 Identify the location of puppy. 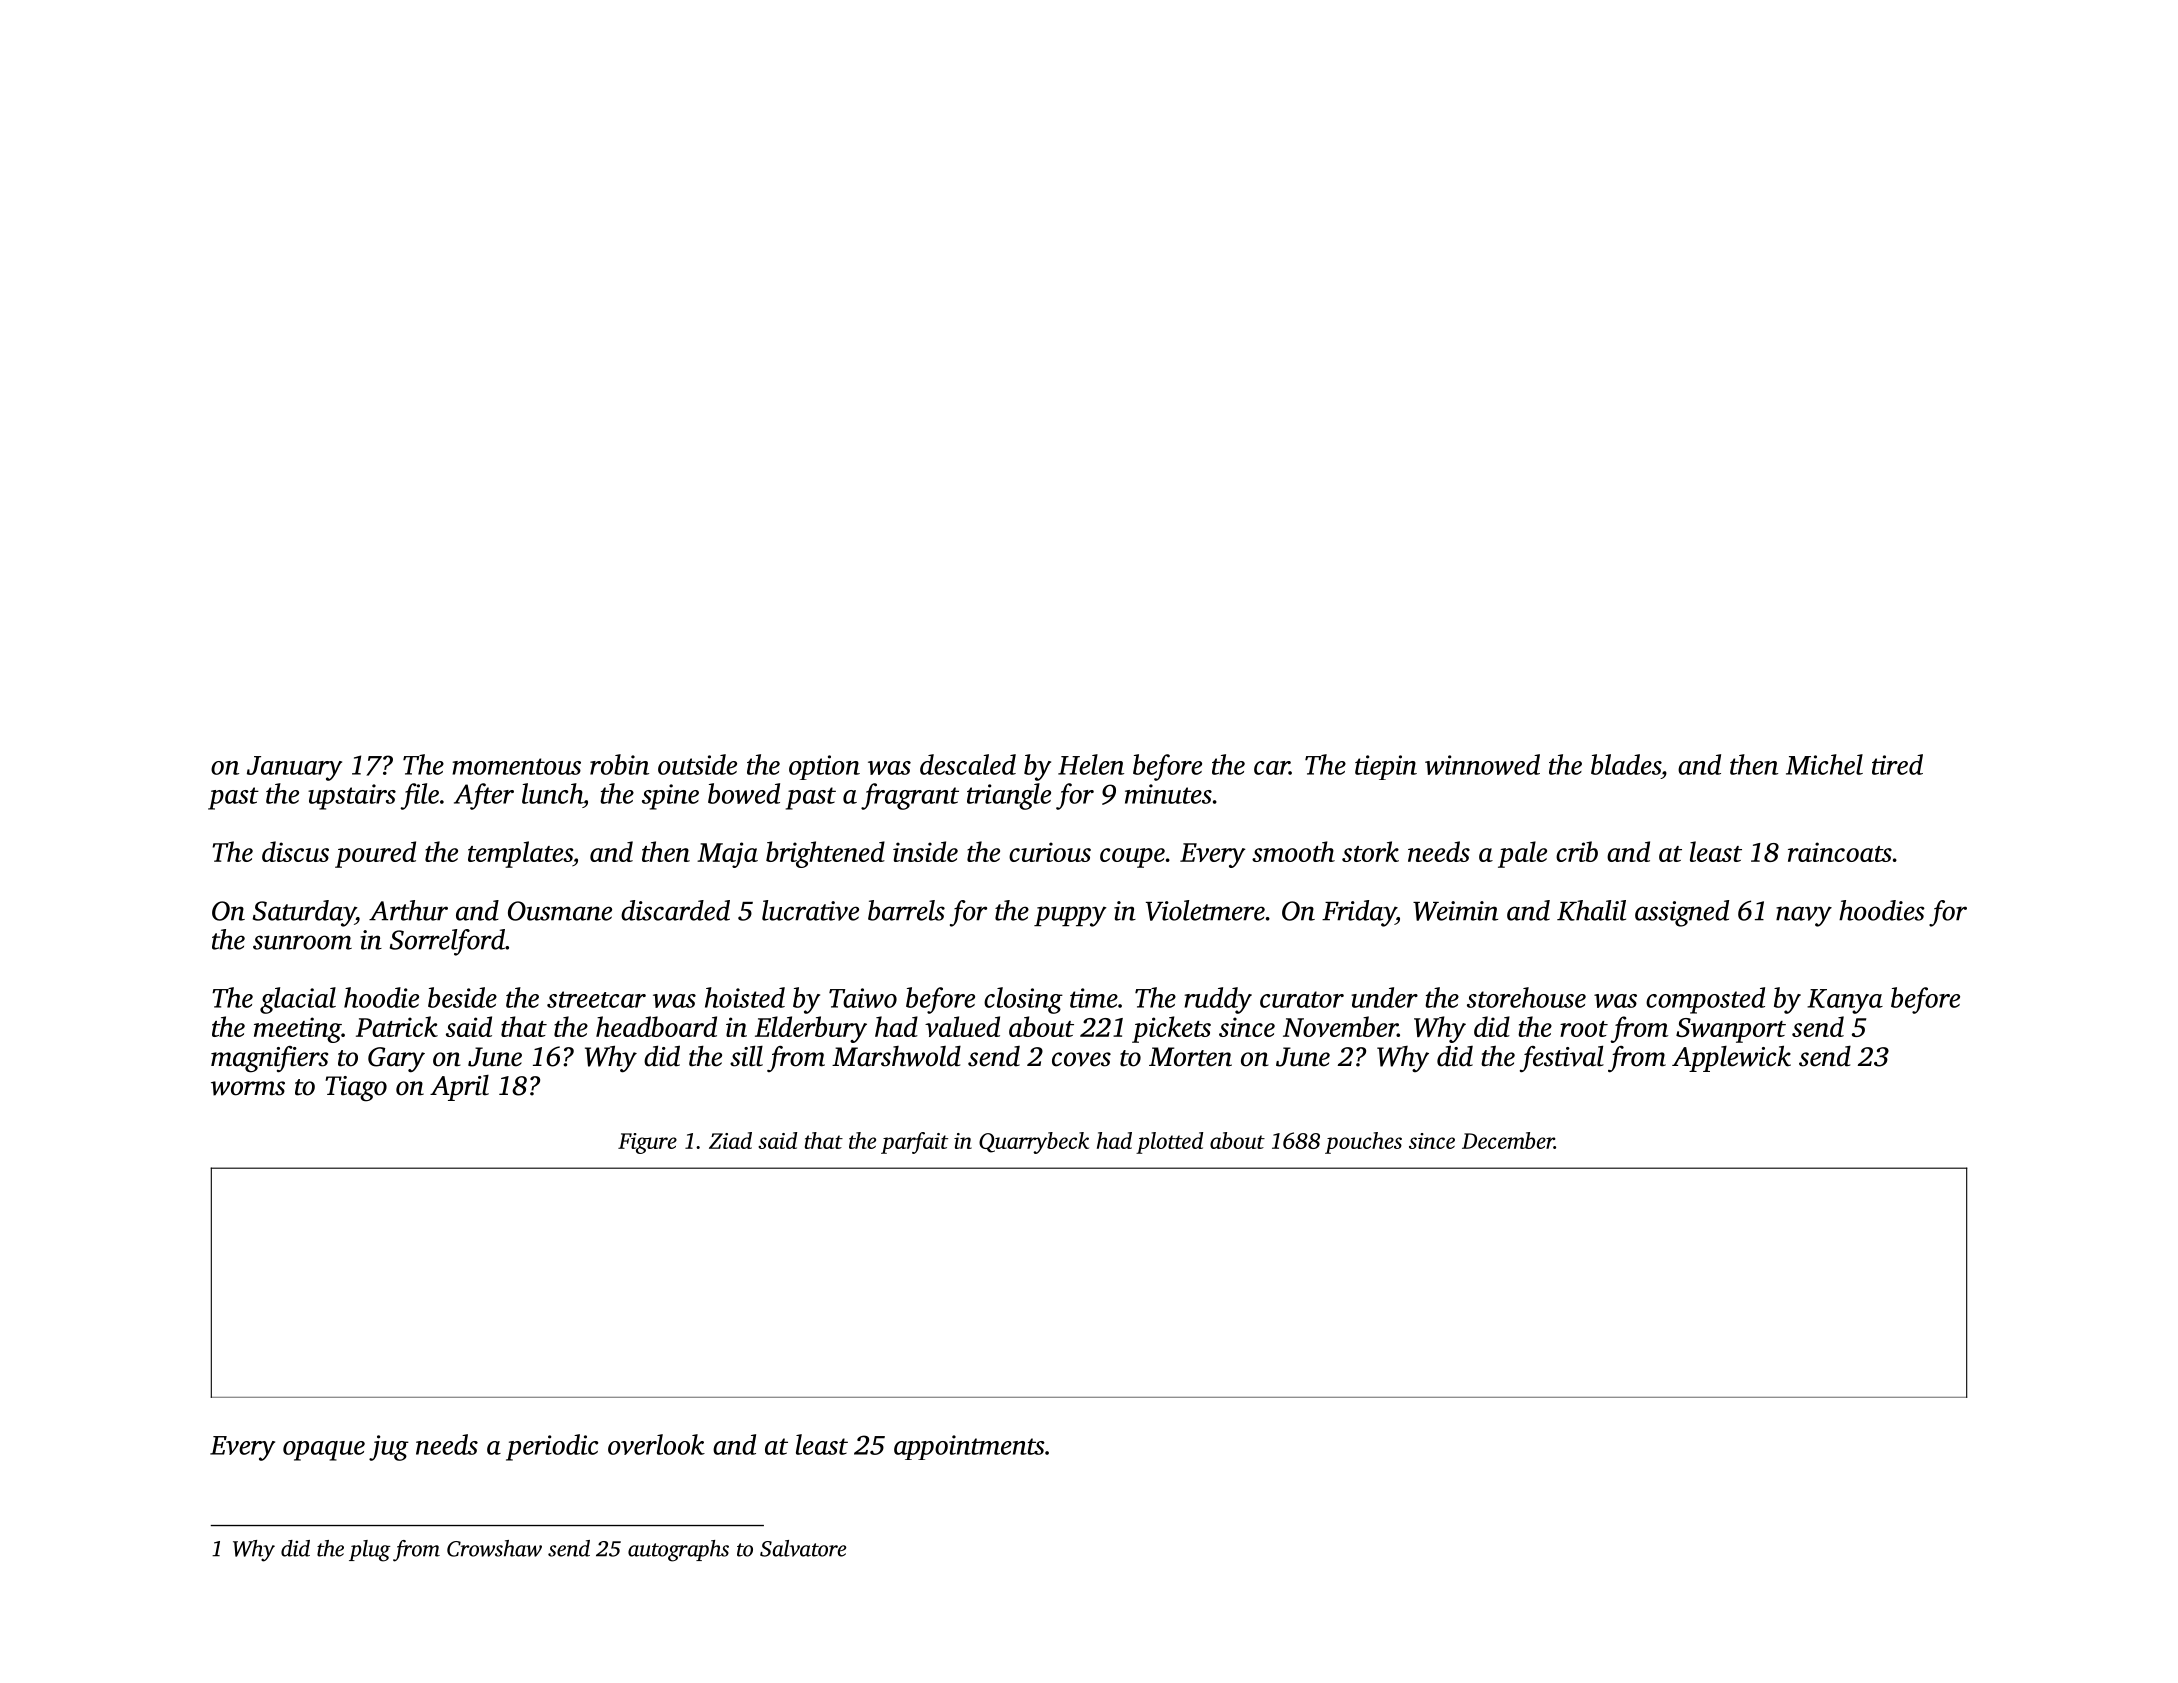
(1070, 916).
